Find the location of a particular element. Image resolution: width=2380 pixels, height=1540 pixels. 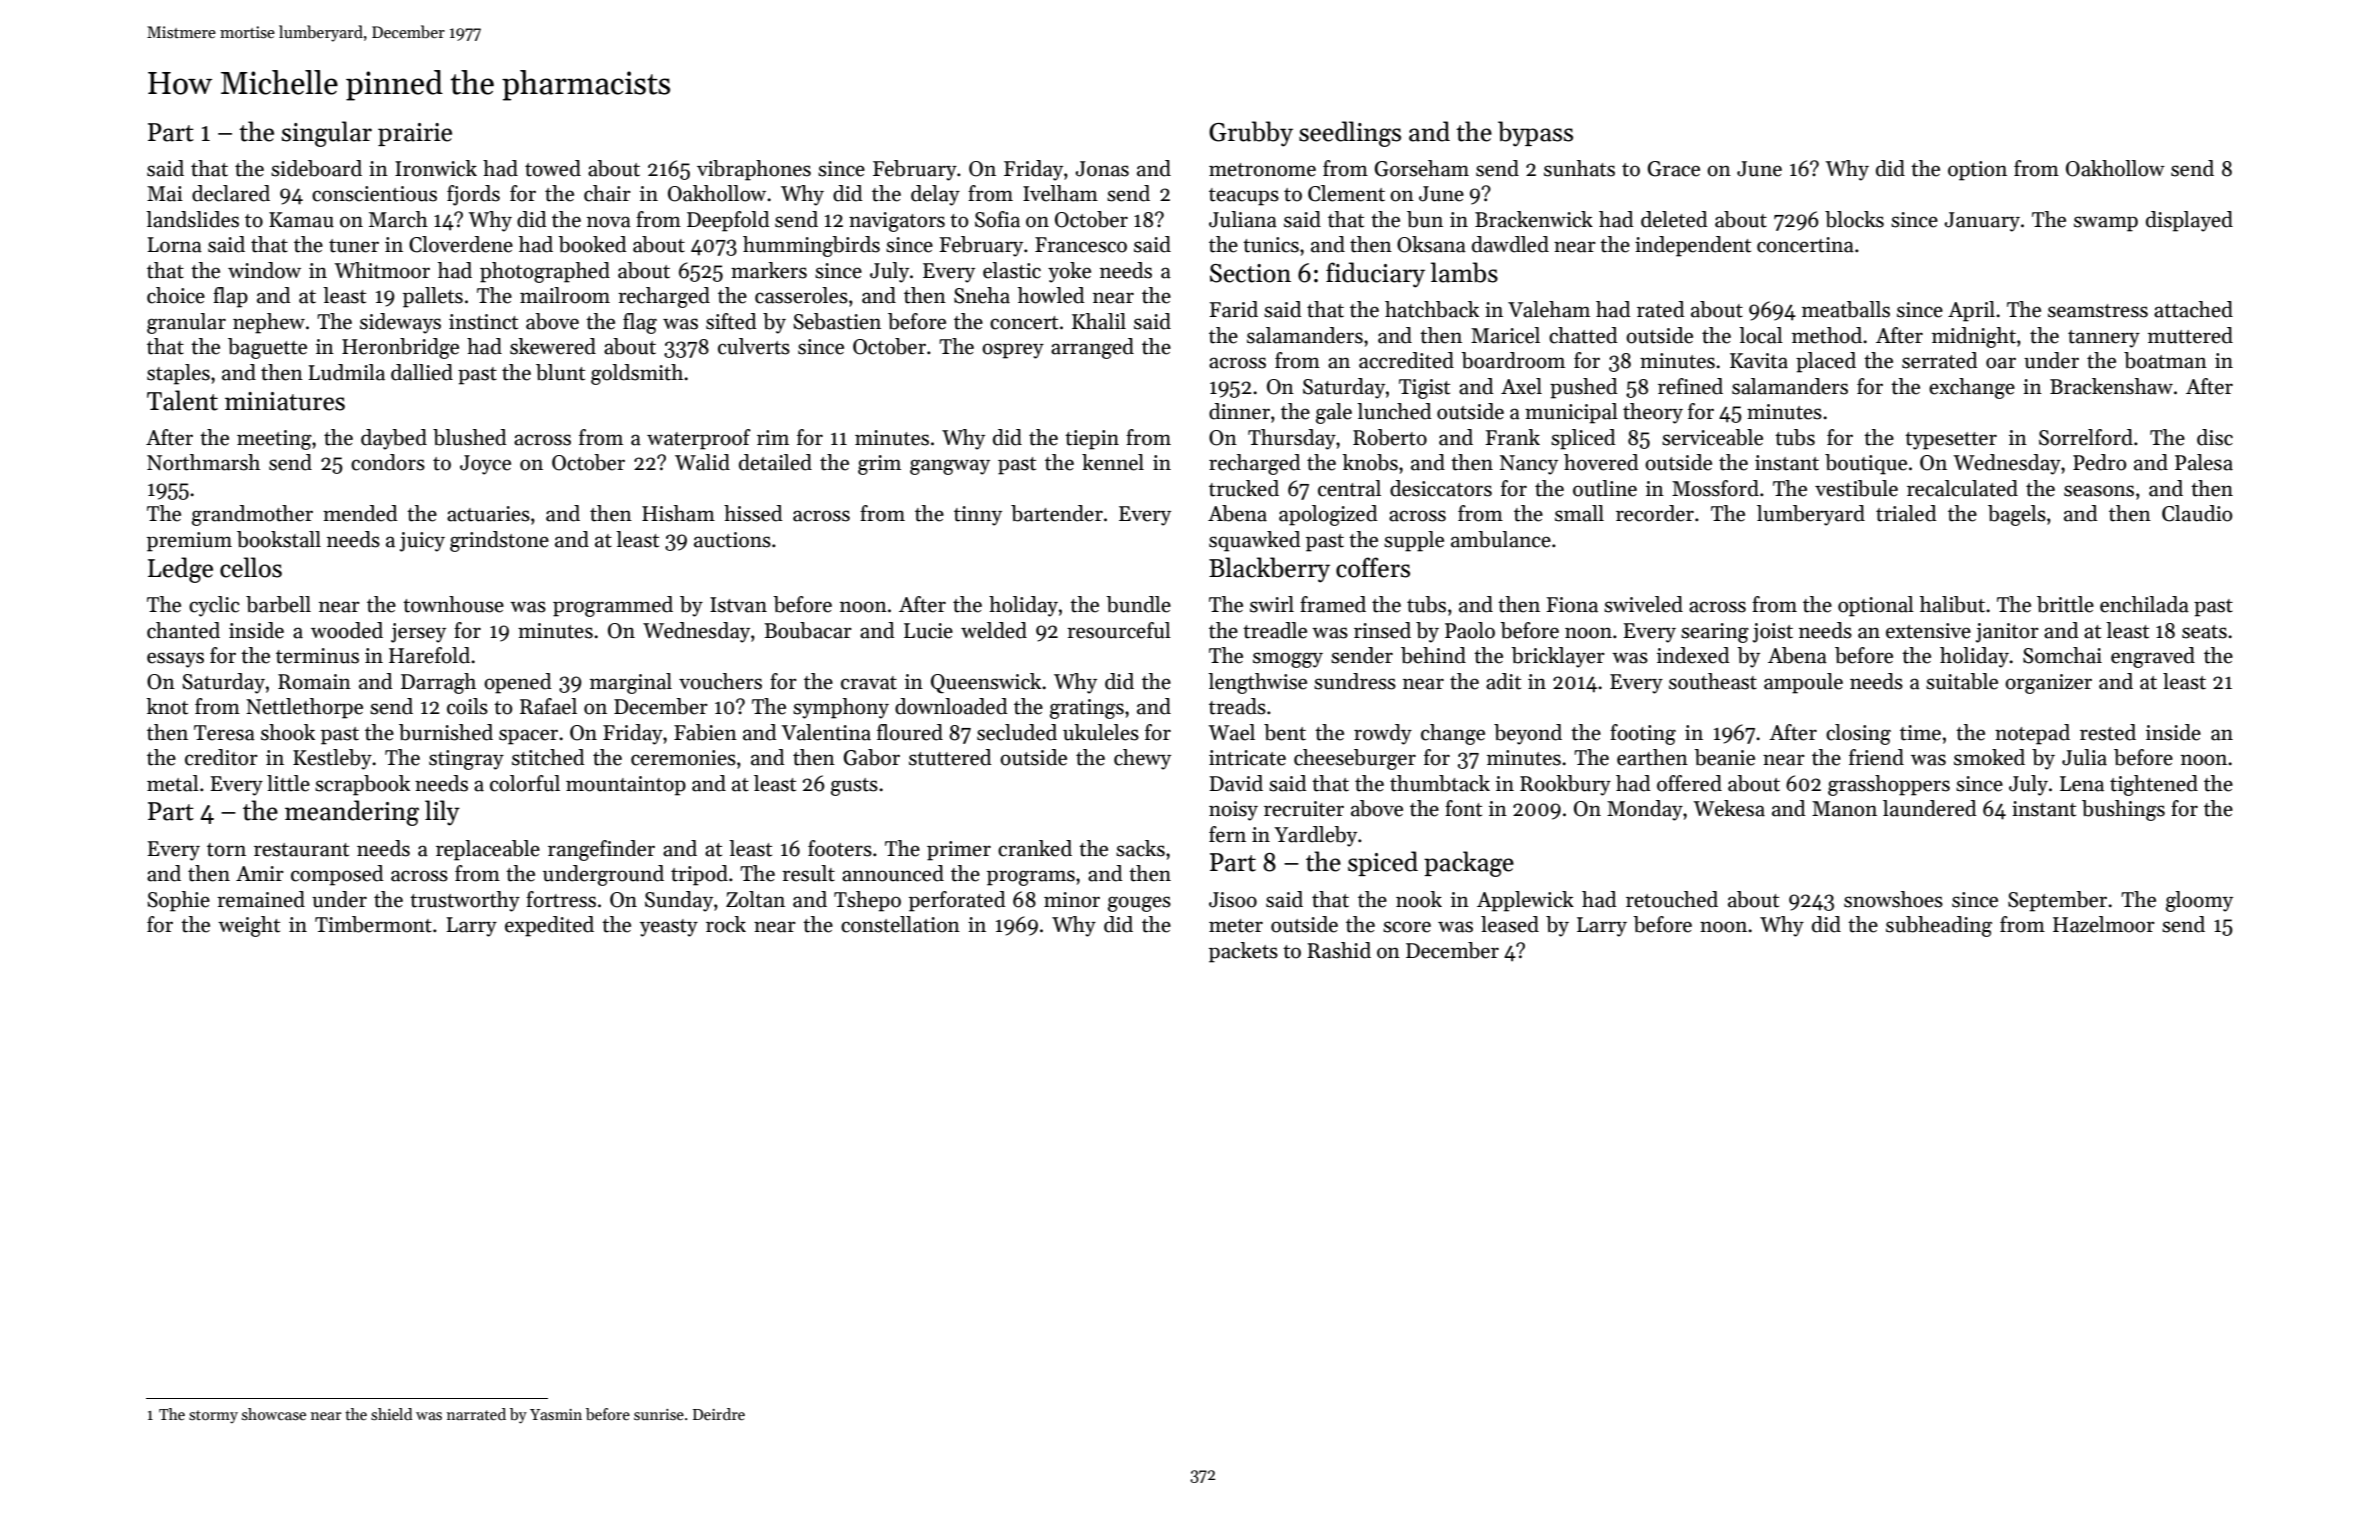

subheading is located at coordinates (1939, 926).
